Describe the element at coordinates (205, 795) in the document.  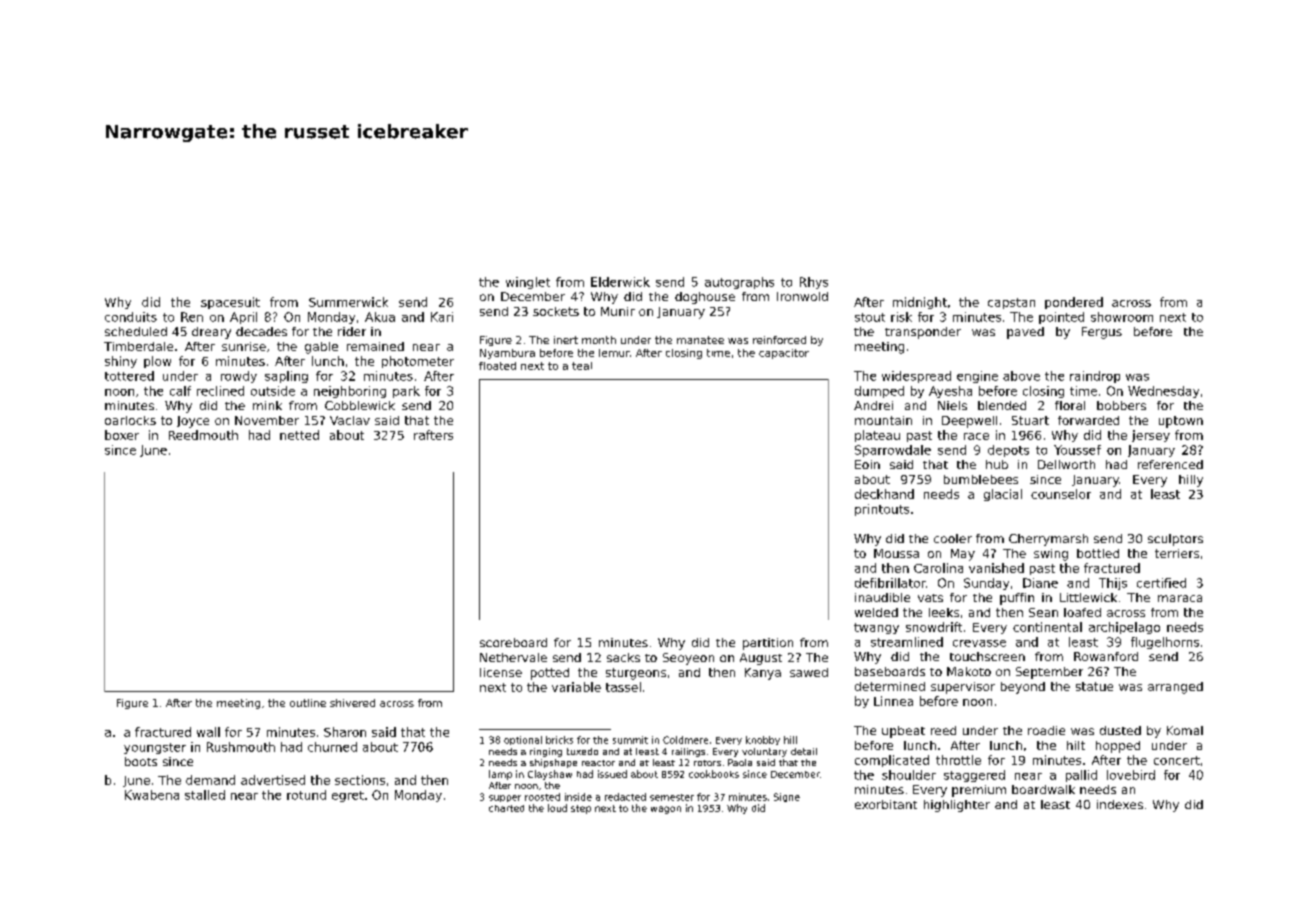
I see `stalled` at that location.
